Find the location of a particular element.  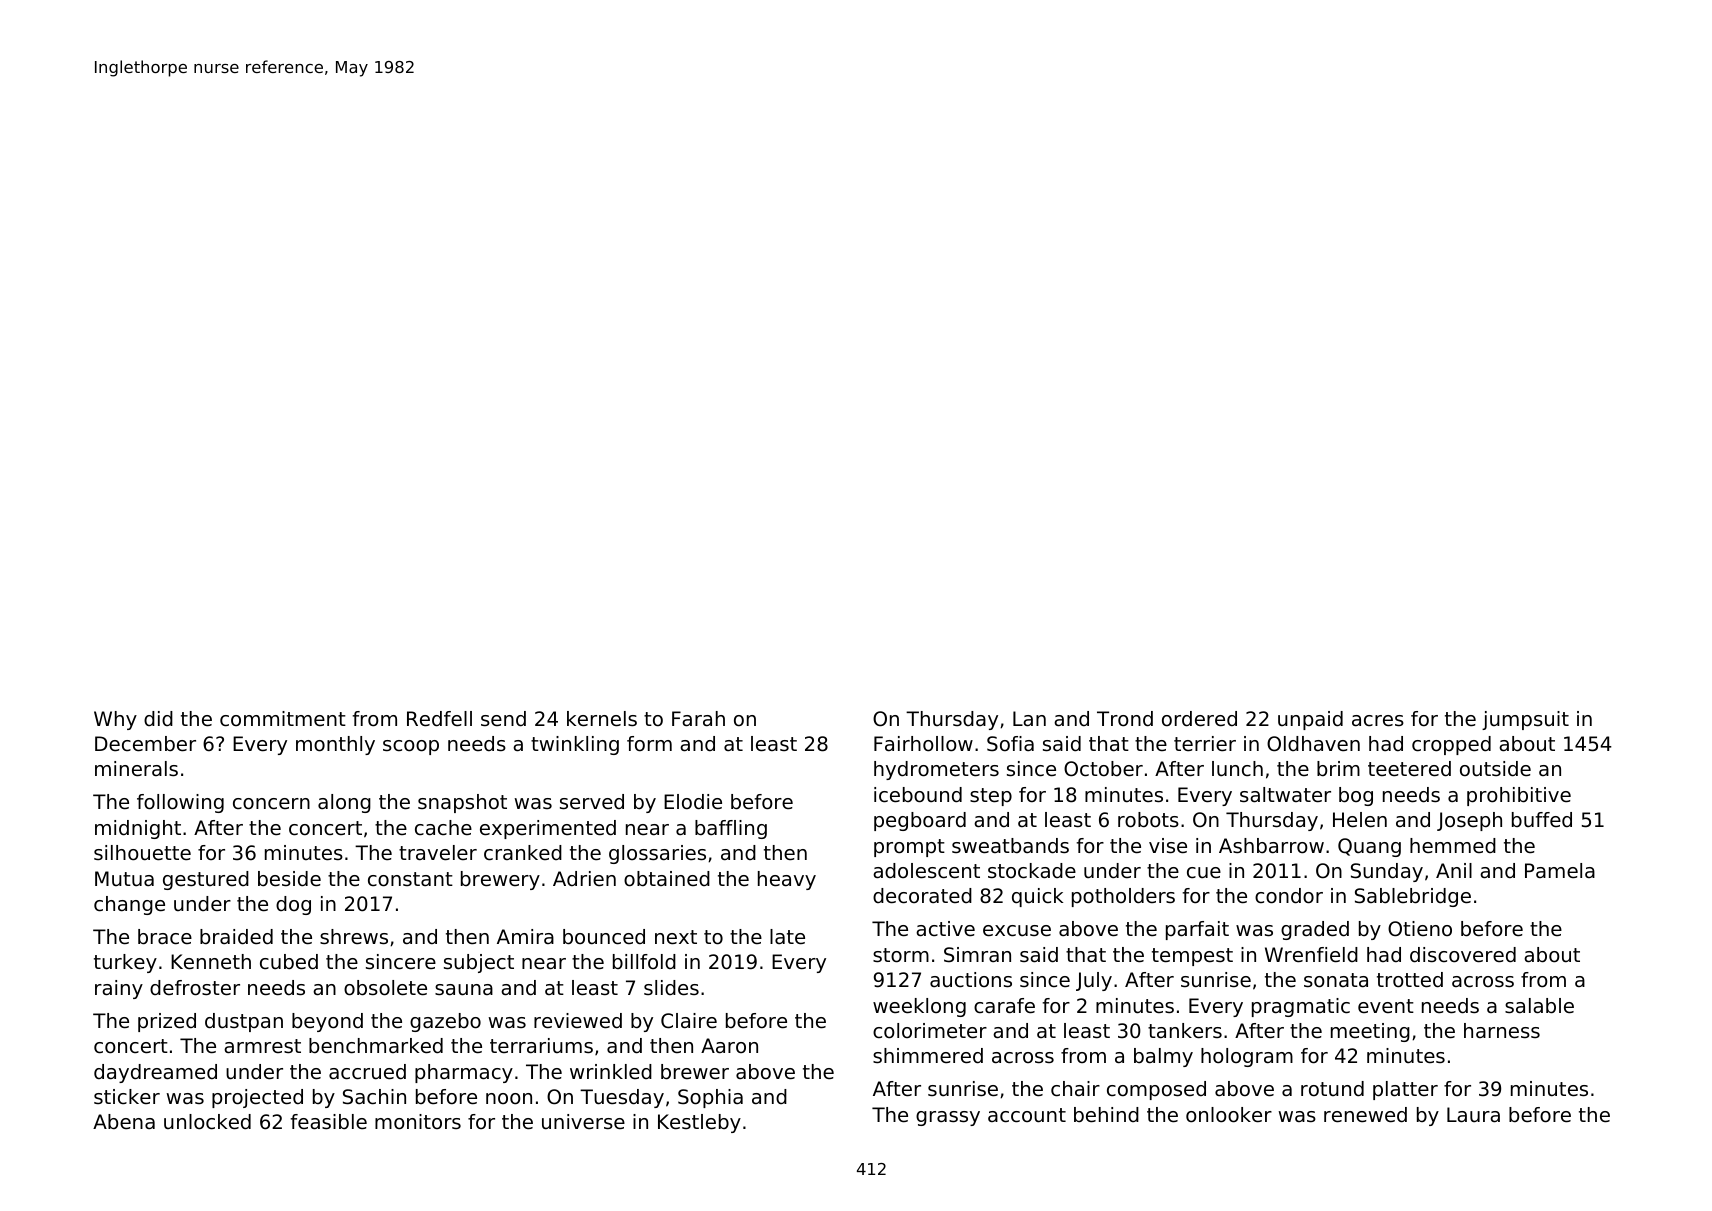

Tuesday is located at coordinates (622, 1098).
